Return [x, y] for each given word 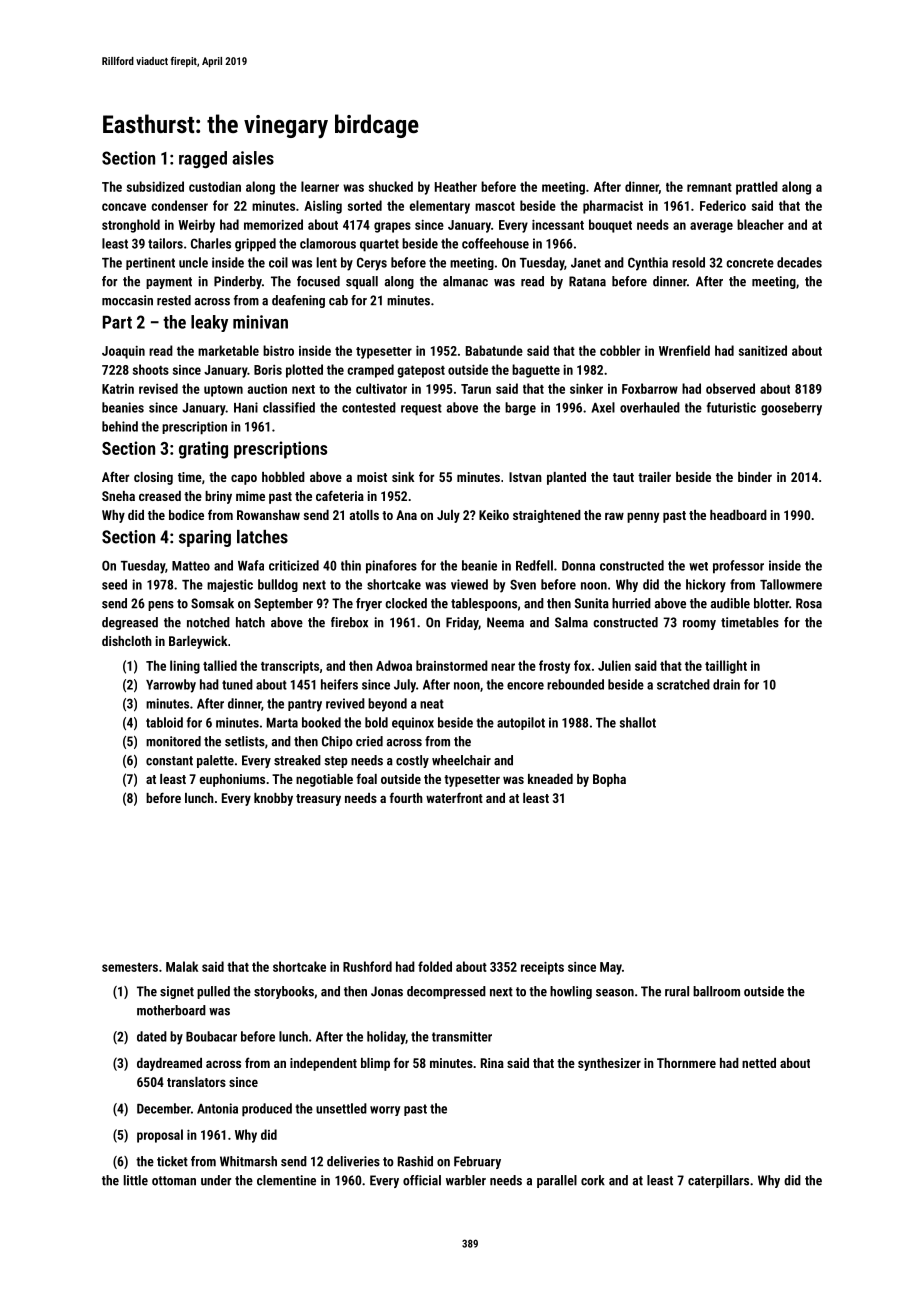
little [136, 1180]
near [503, 667]
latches [262, 537]
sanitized [763, 350]
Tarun [476, 389]
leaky [209, 323]
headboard [738, 515]
